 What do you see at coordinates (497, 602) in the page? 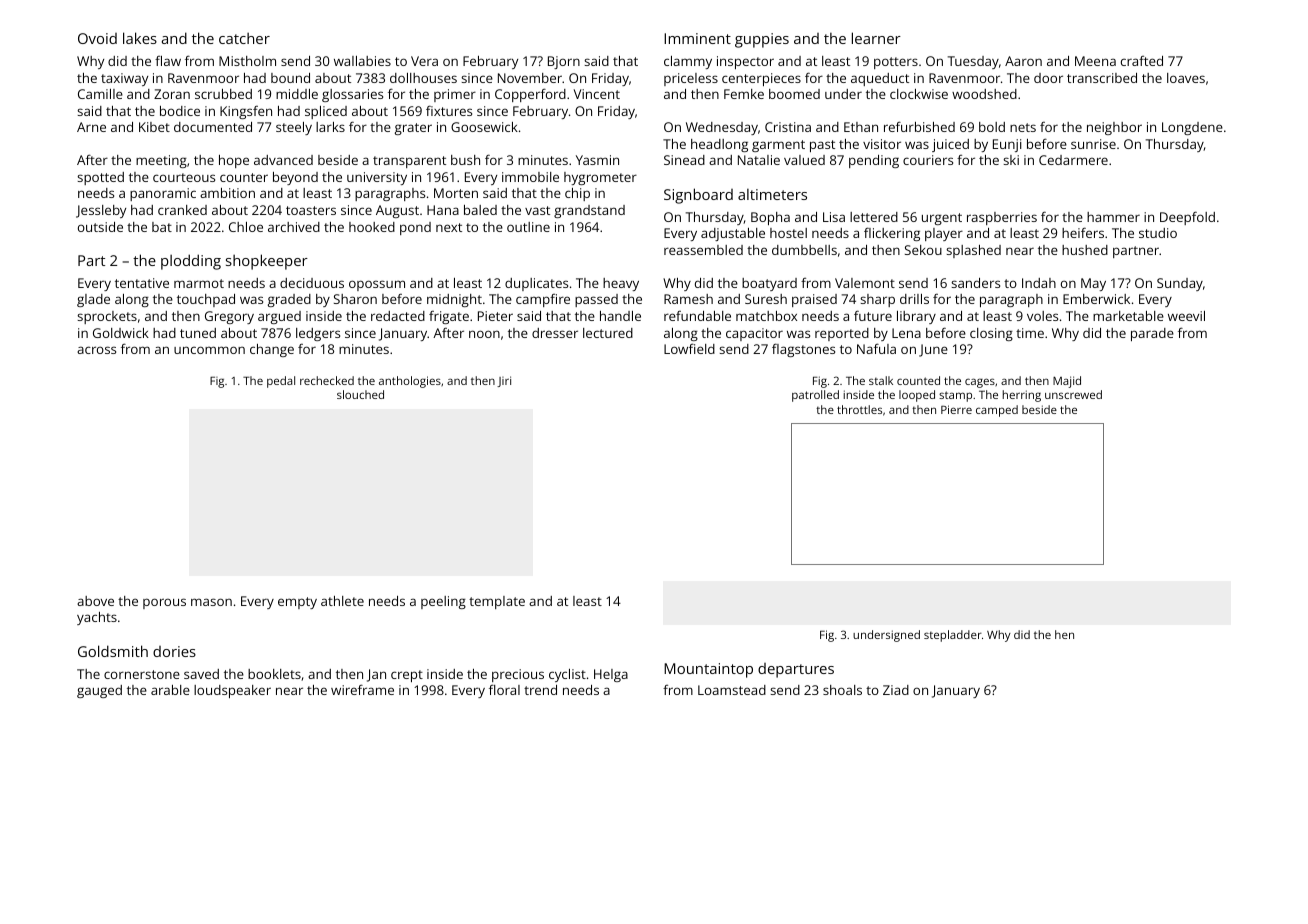
I see `template` at bounding box center [497, 602].
